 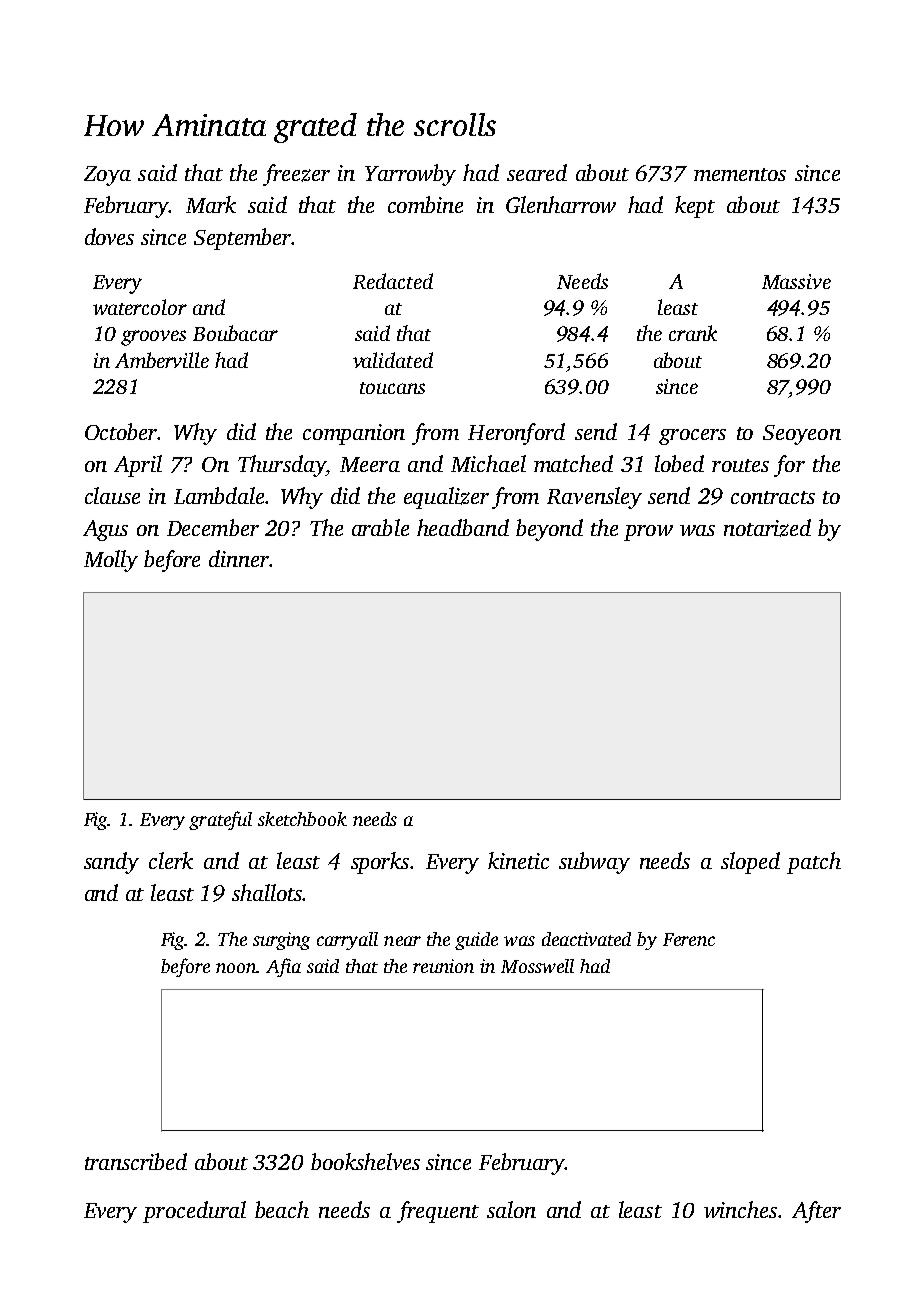 I want to click on grocers, so click(x=692, y=437).
